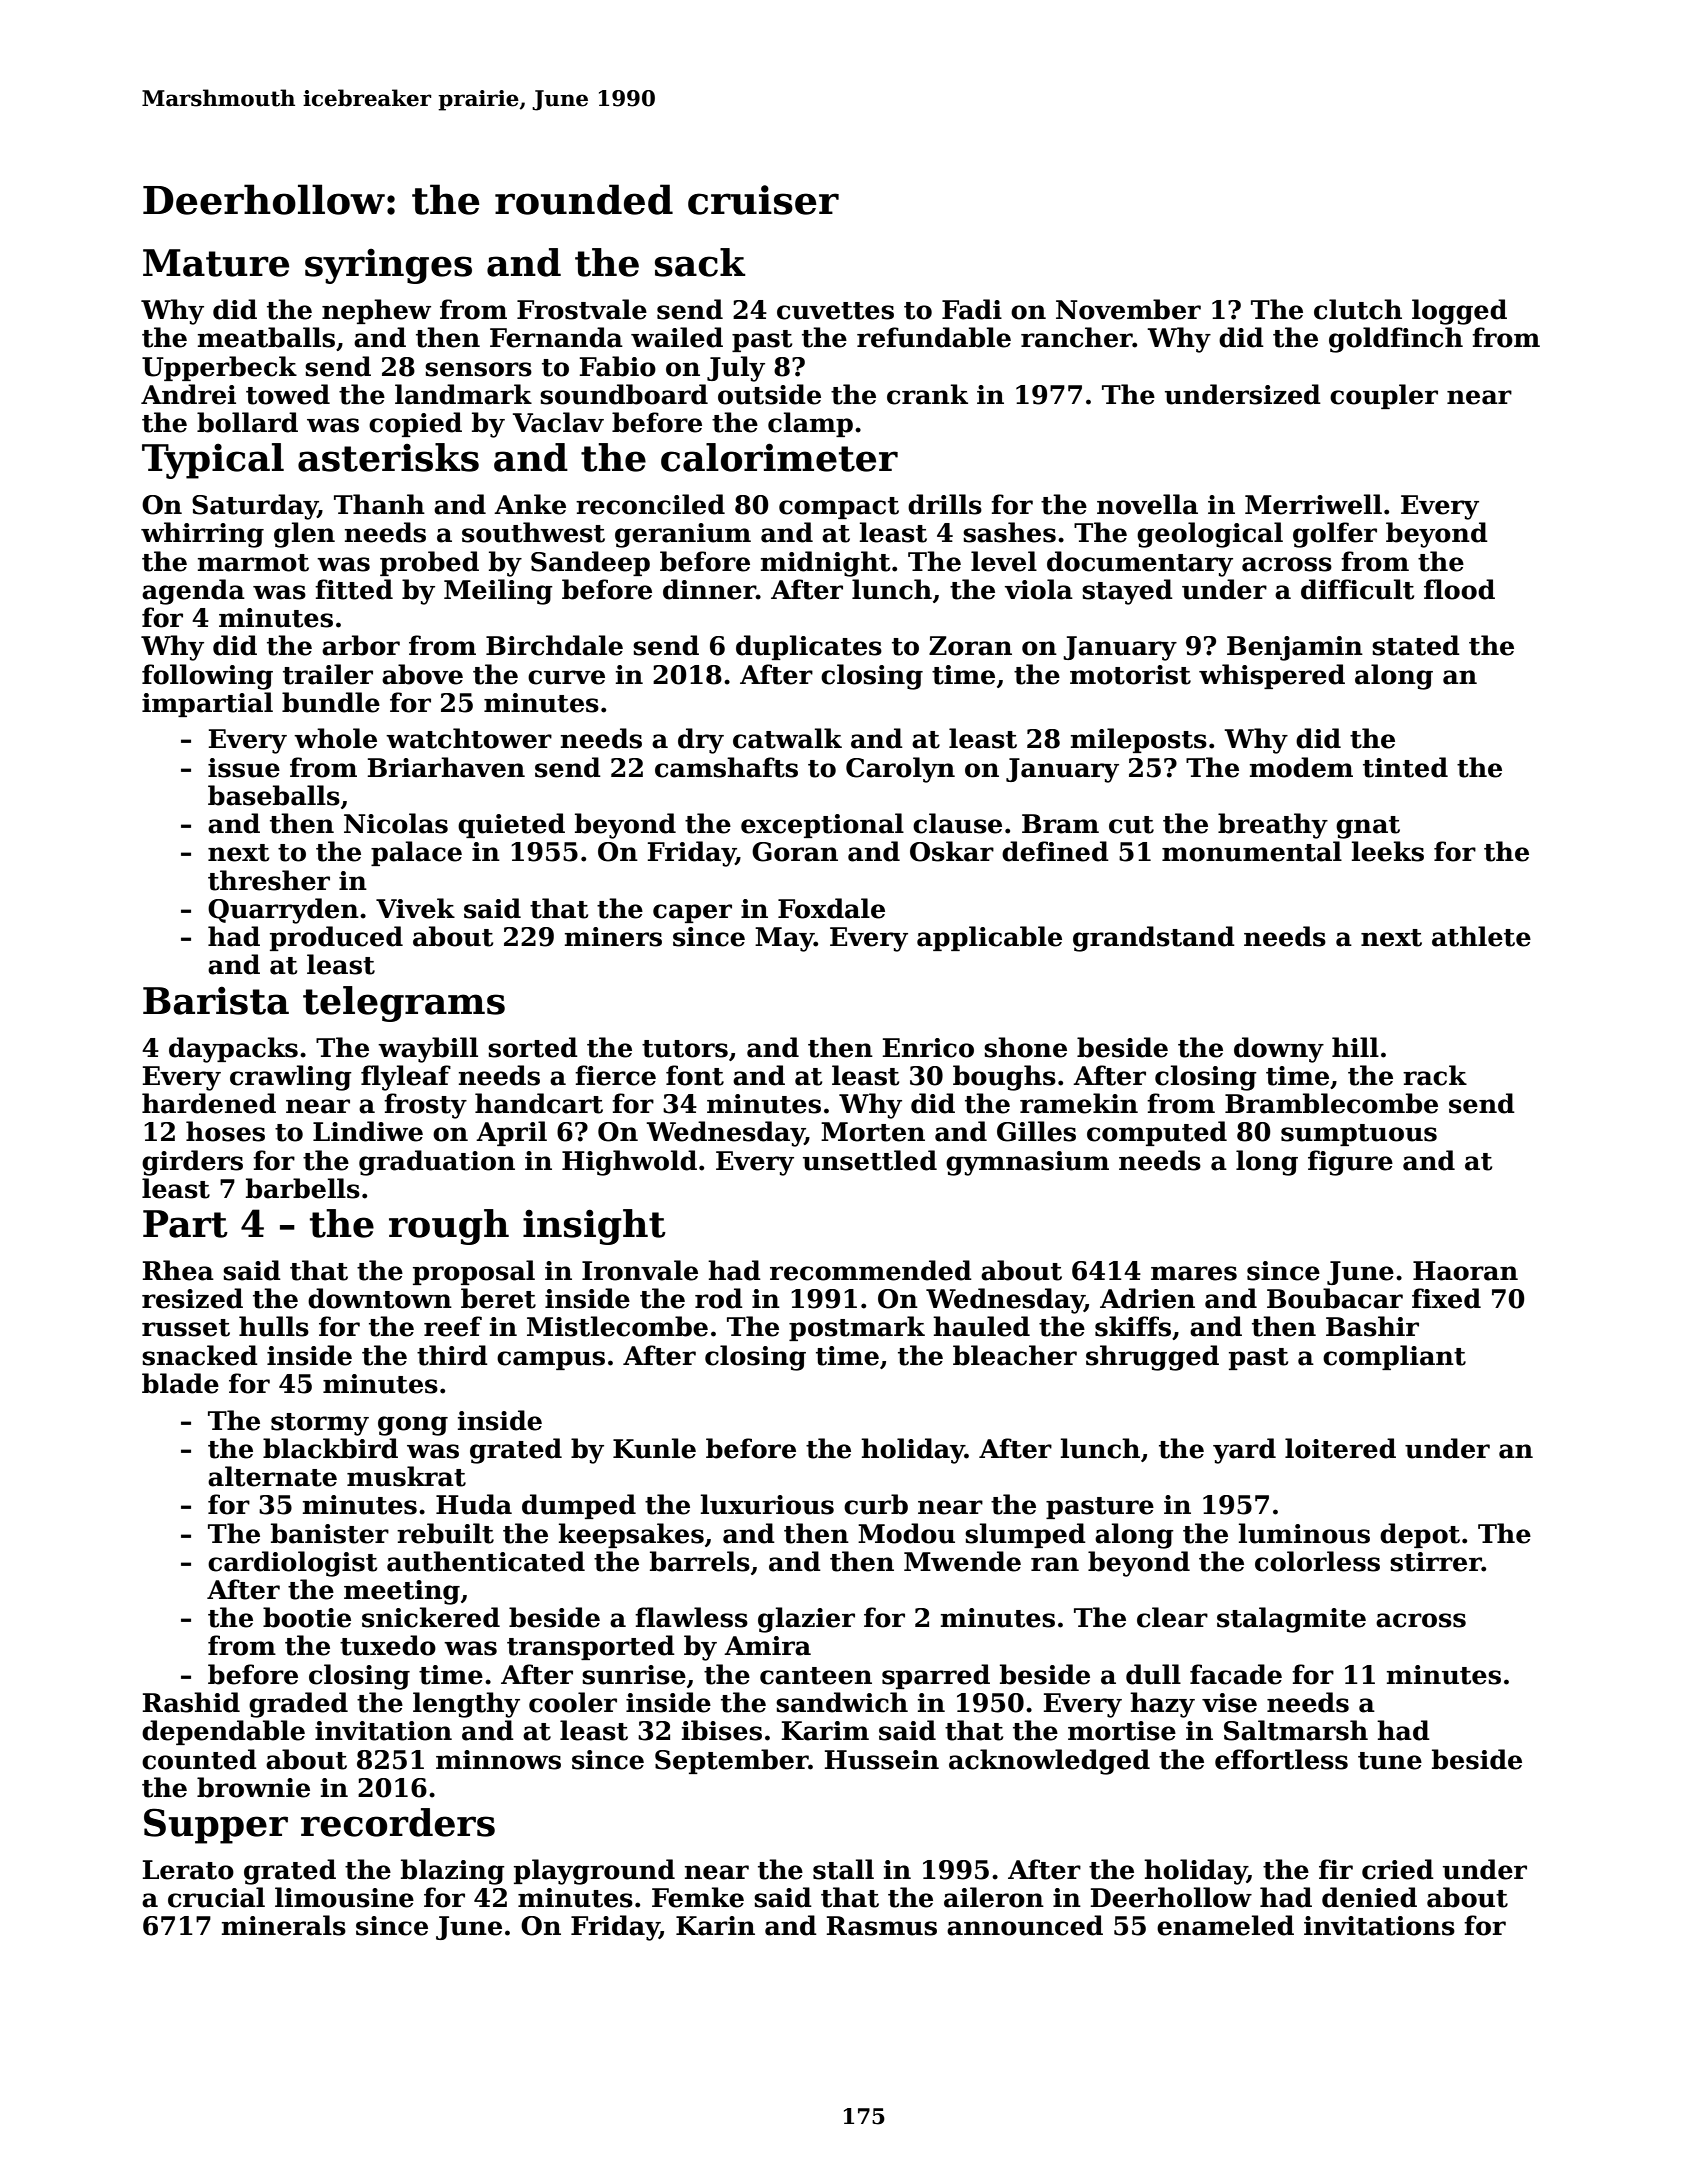 The height and width of the document is (2178, 1683). I want to click on rack, so click(1435, 1075).
